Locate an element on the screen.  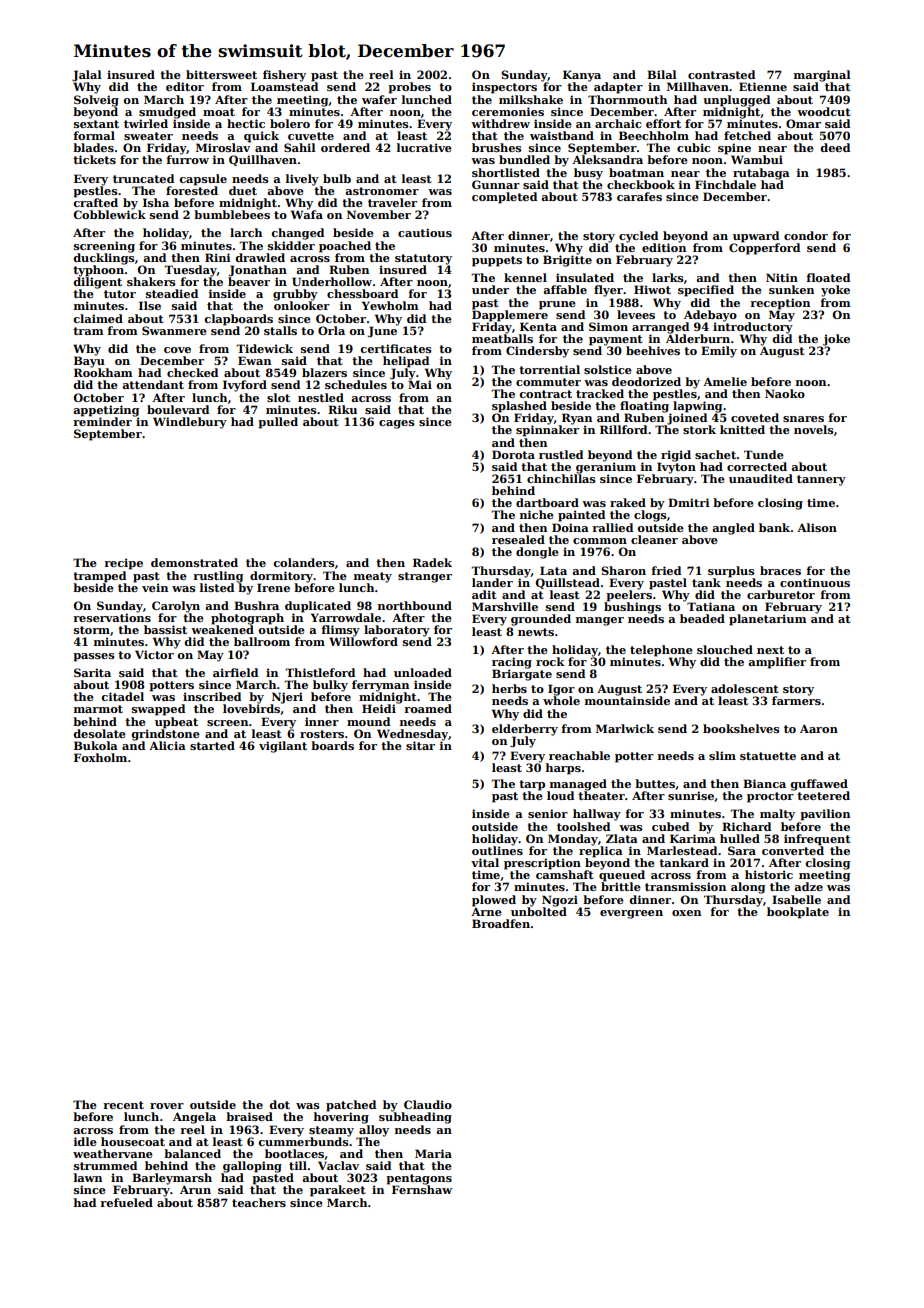
introductory is located at coordinates (753, 328).
